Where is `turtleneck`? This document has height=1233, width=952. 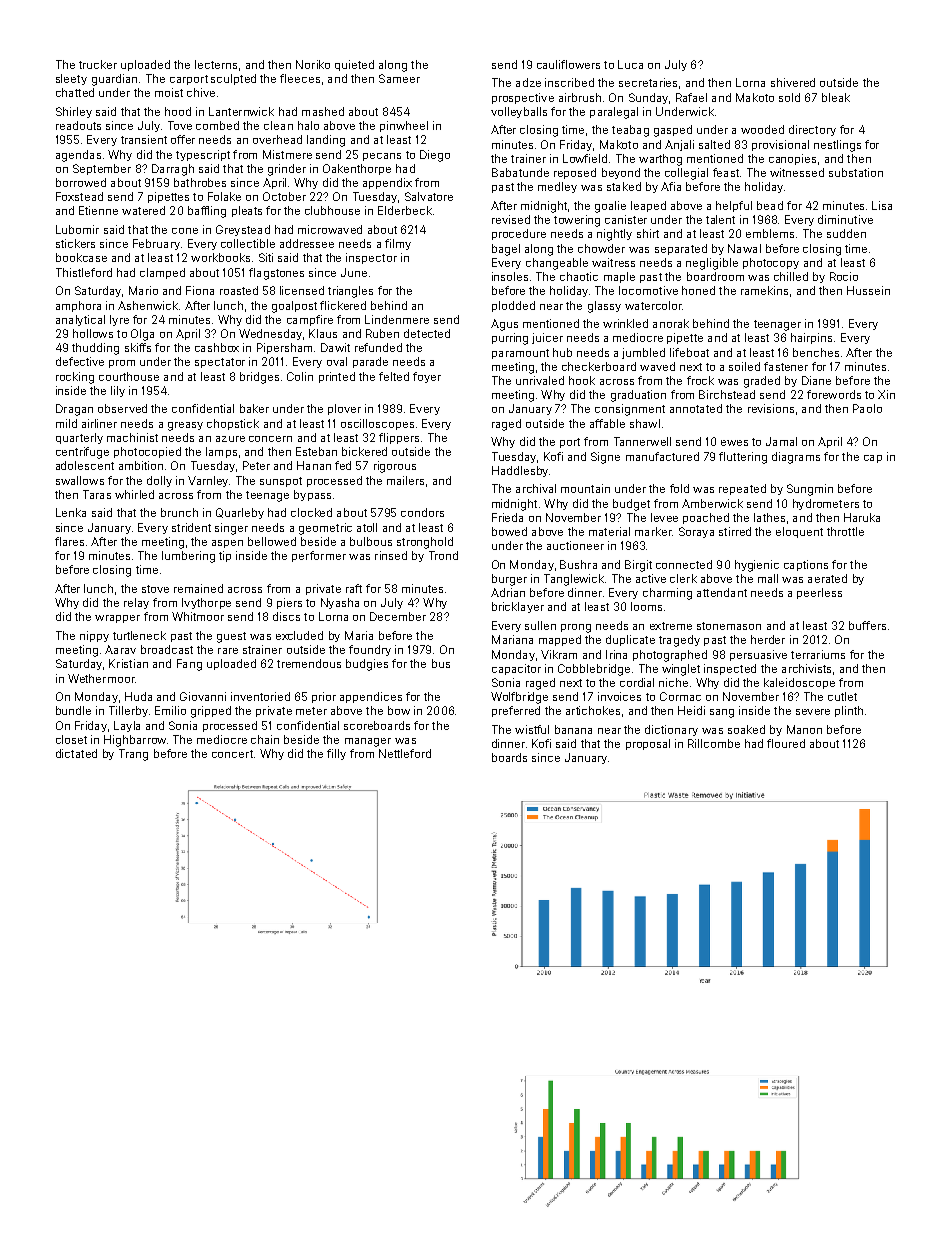 turtleneck is located at coordinates (139, 635).
